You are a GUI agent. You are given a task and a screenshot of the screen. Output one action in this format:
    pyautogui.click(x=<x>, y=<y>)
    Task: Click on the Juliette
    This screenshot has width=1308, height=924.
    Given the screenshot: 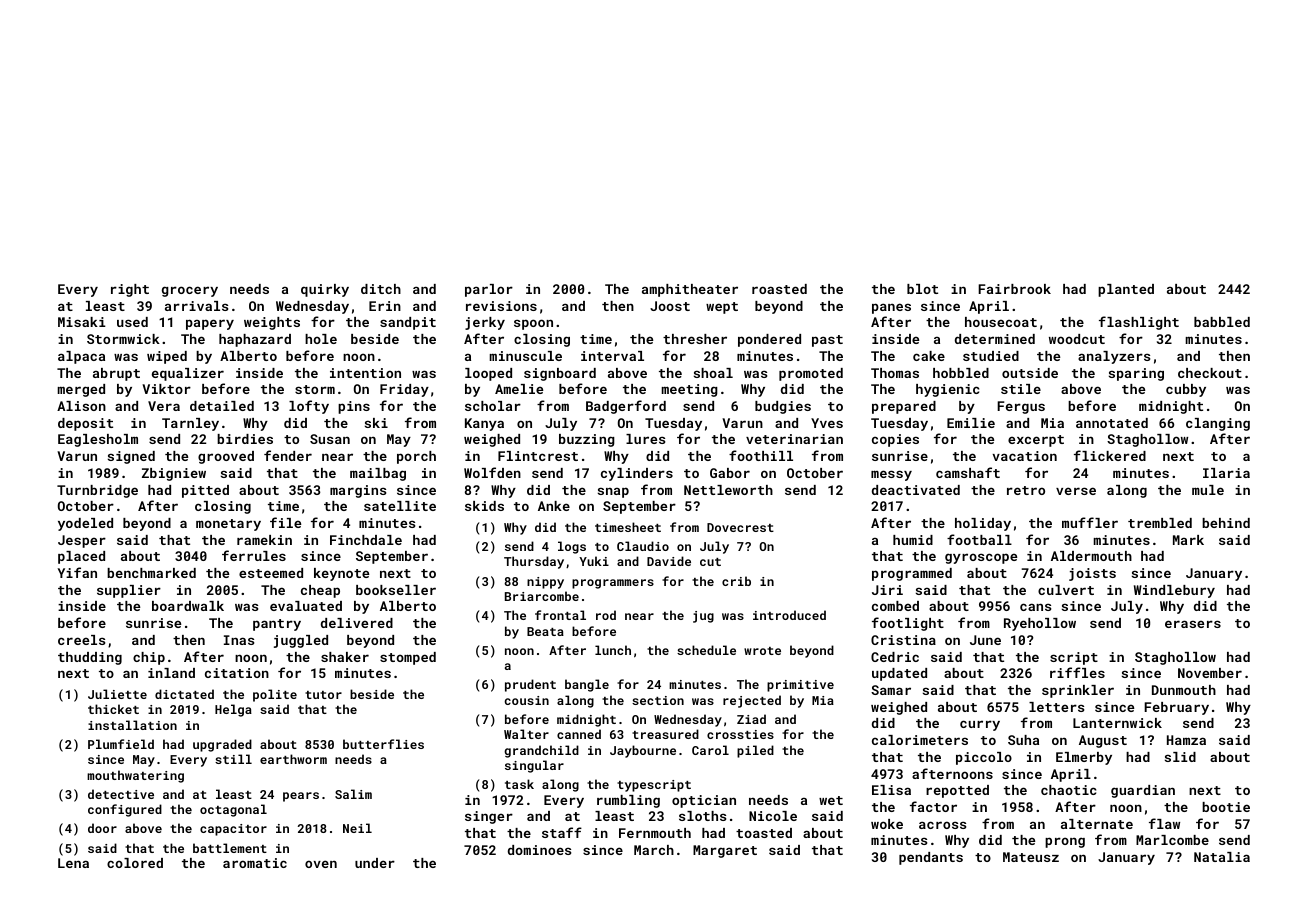 What is the action you would take?
    pyautogui.click(x=117, y=694)
